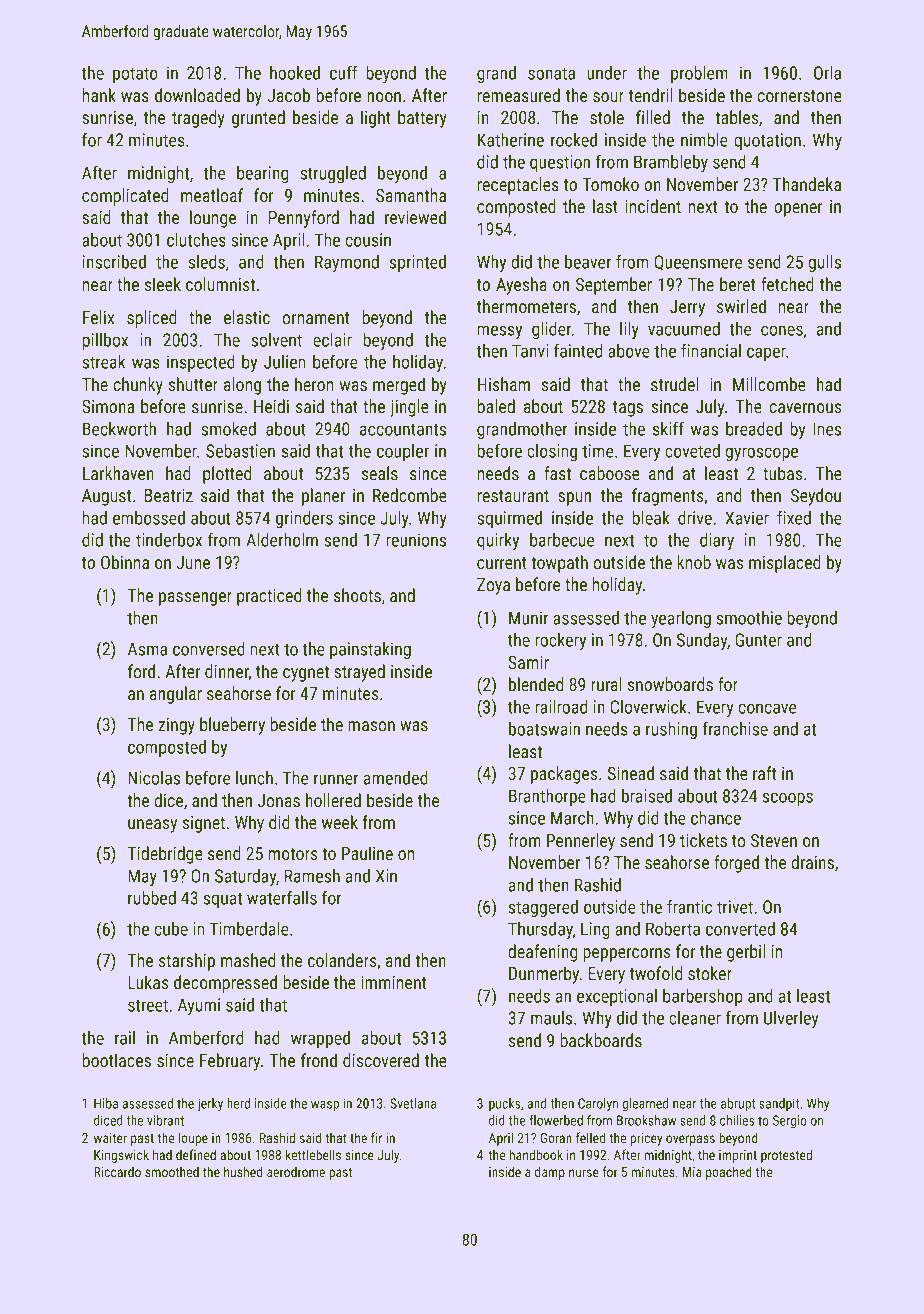  Describe the element at coordinates (152, 319) in the document. I see `spliced` at that location.
